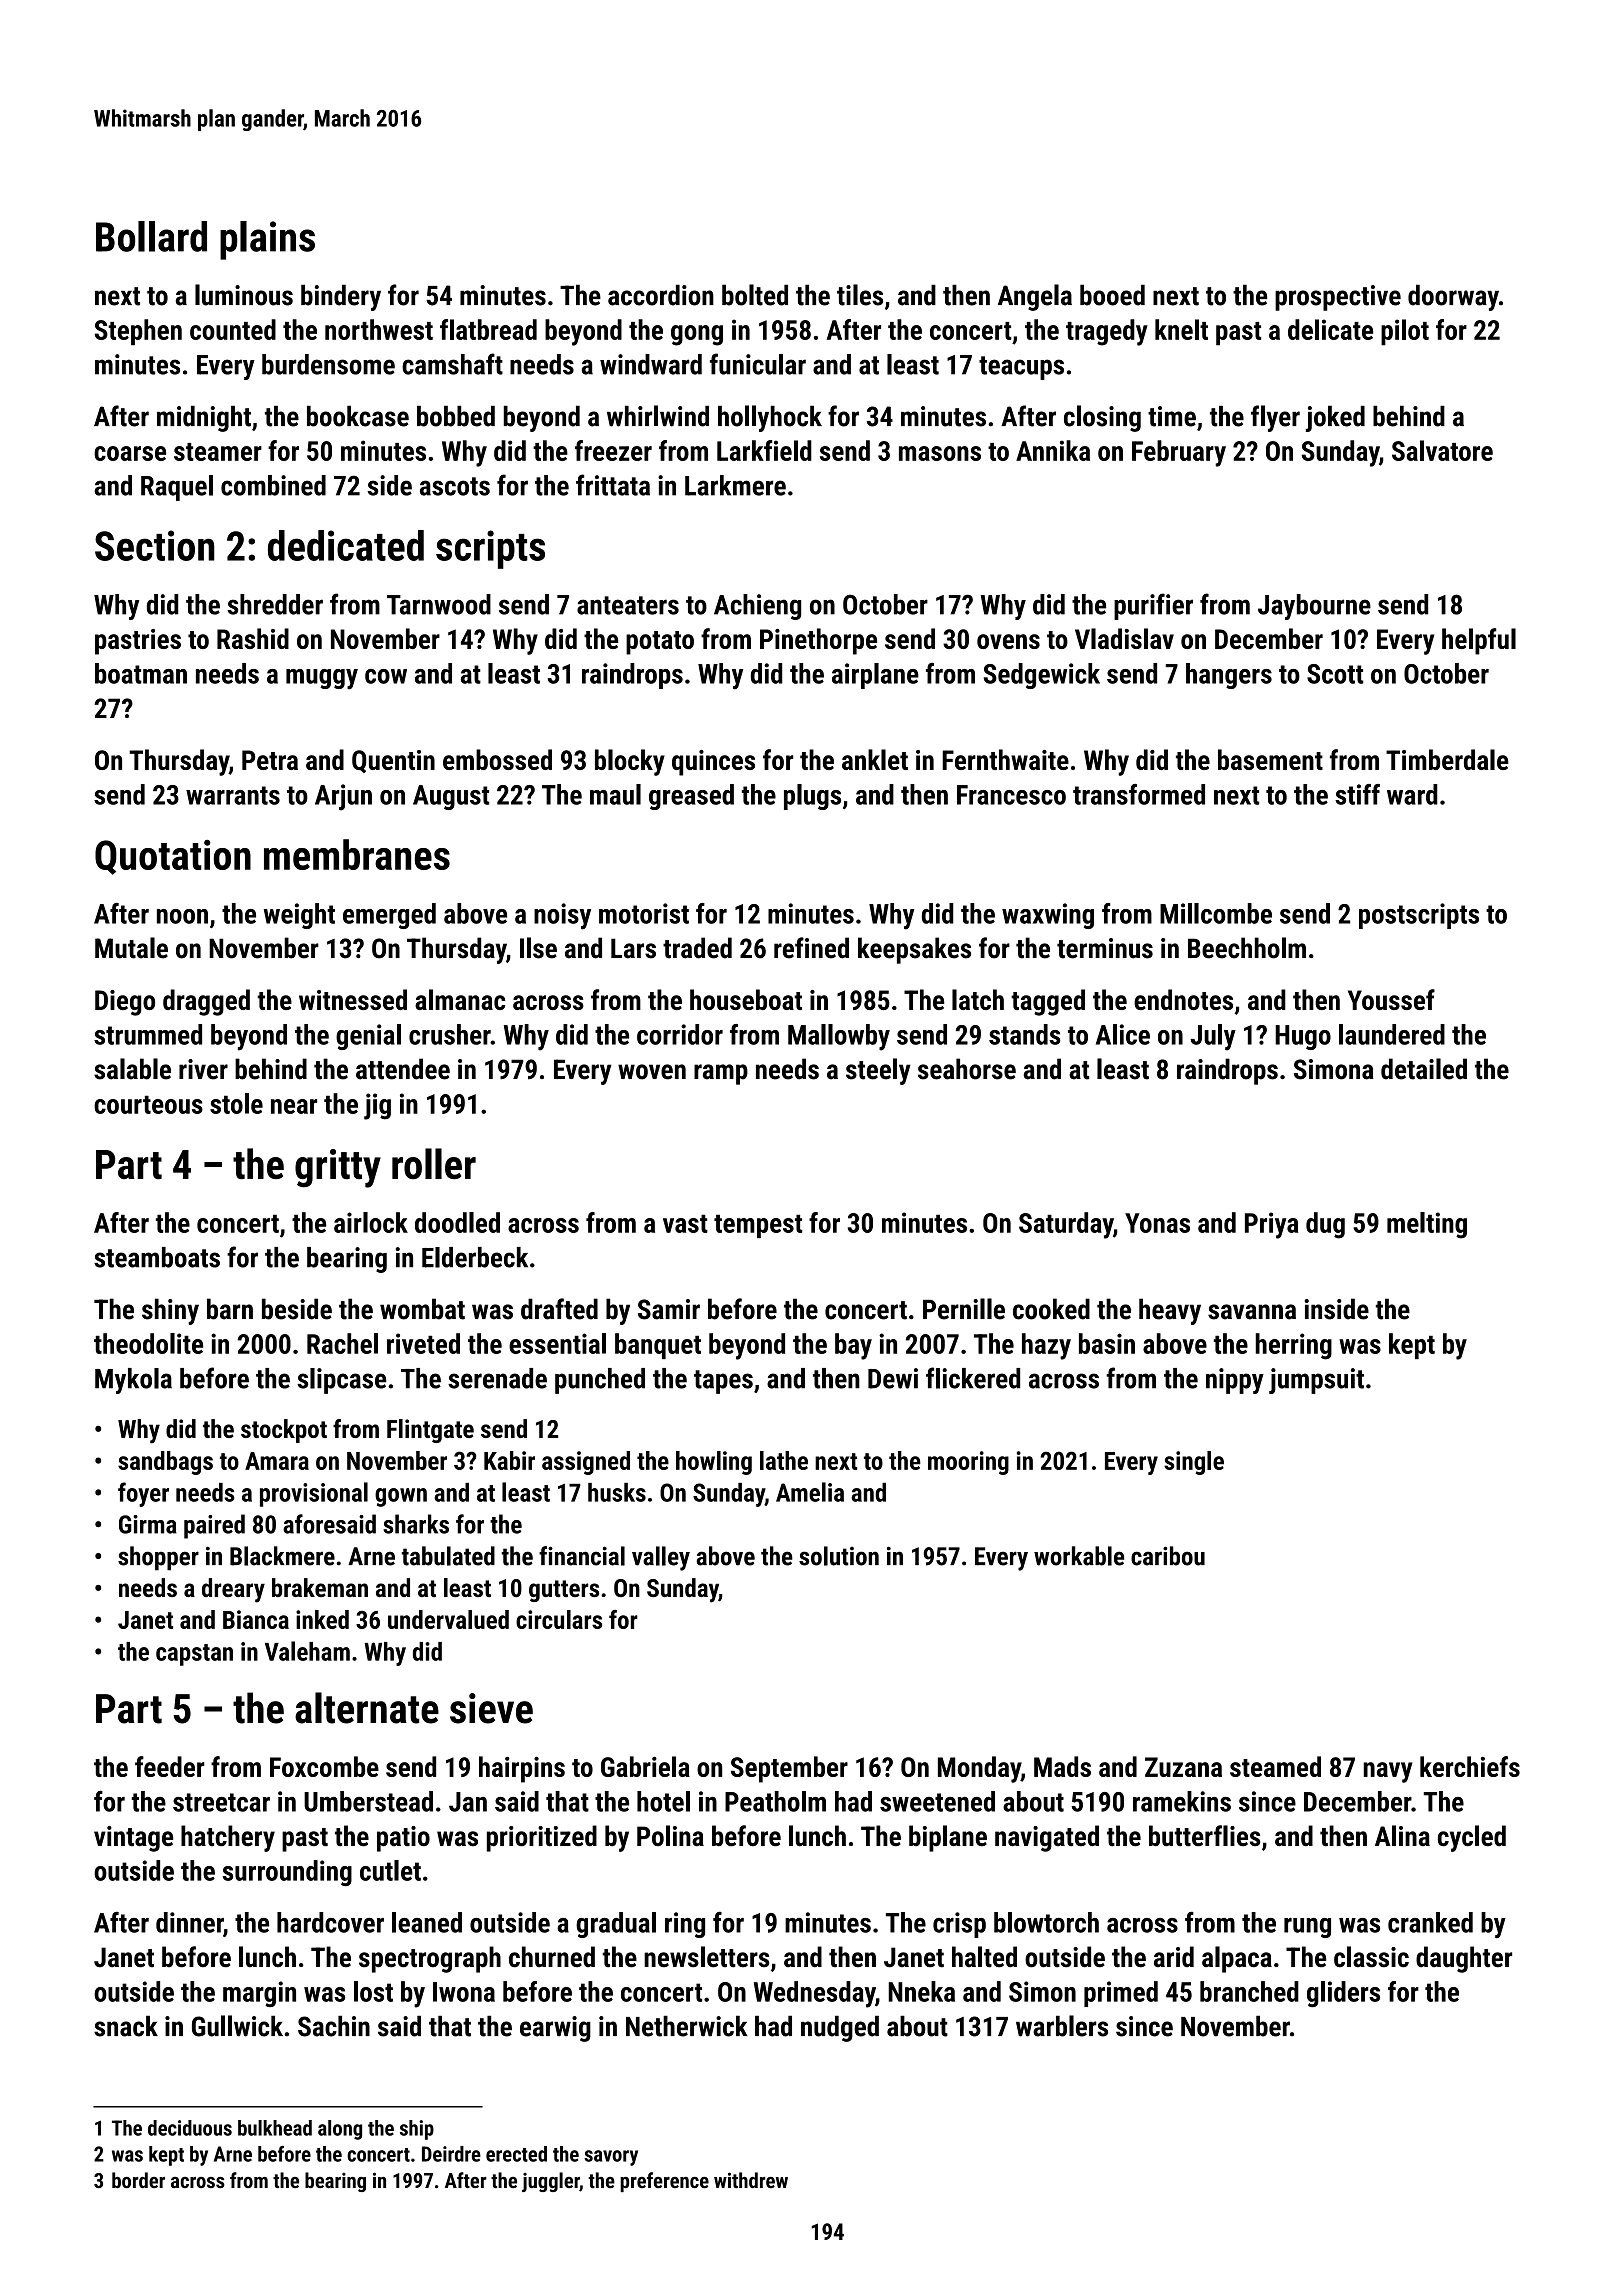 The height and width of the screenshot is (2292, 1620). What do you see at coordinates (860, 295) in the screenshot?
I see `tiles` at bounding box center [860, 295].
